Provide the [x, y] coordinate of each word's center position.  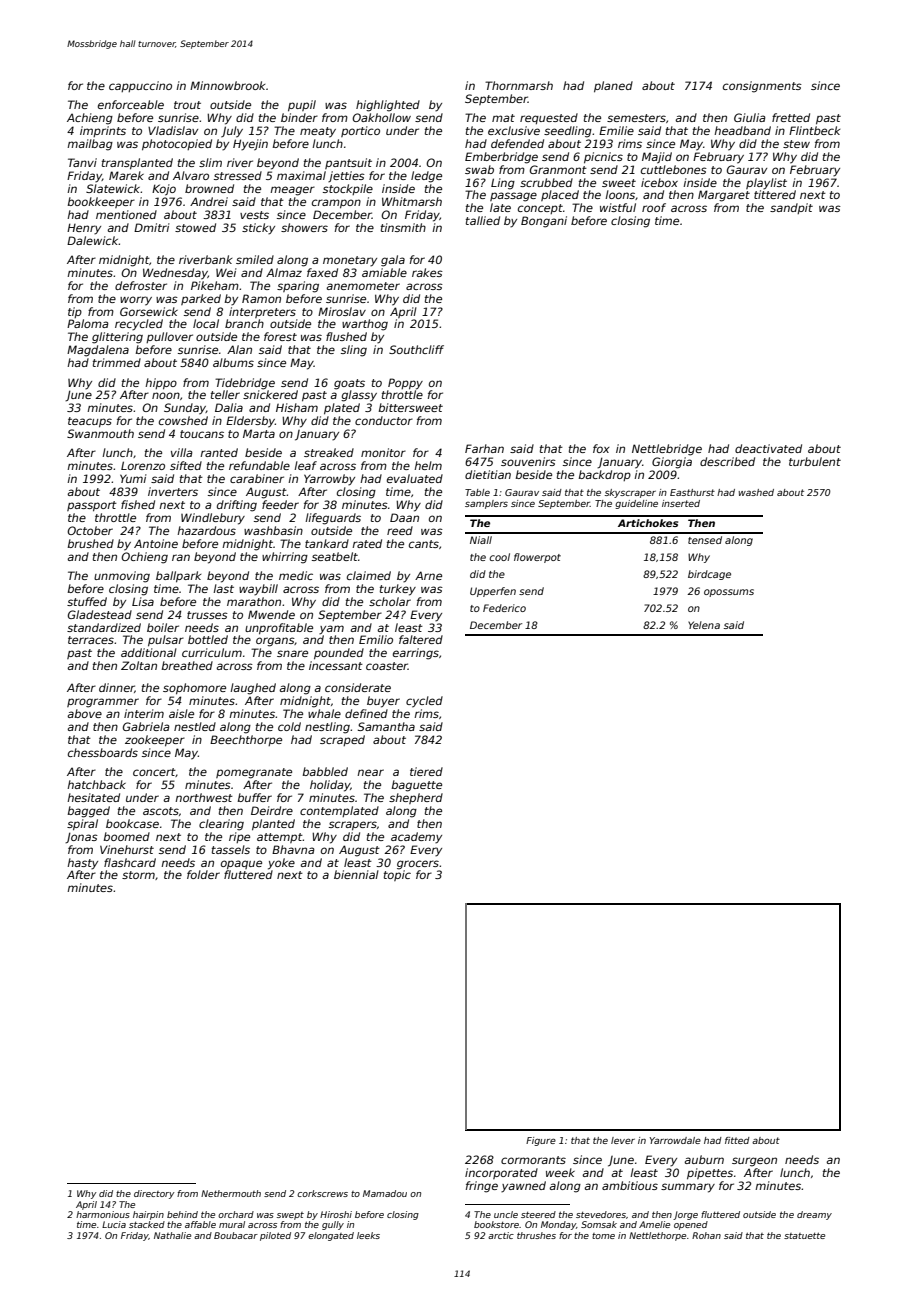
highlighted [388, 106]
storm [138, 875]
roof [654, 207]
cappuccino [140, 86]
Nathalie [172, 1235]
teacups [90, 422]
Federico [504, 608]
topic [397, 875]
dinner [117, 688]
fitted [737, 1140]
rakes [427, 272]
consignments [762, 87]
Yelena [704, 625]
